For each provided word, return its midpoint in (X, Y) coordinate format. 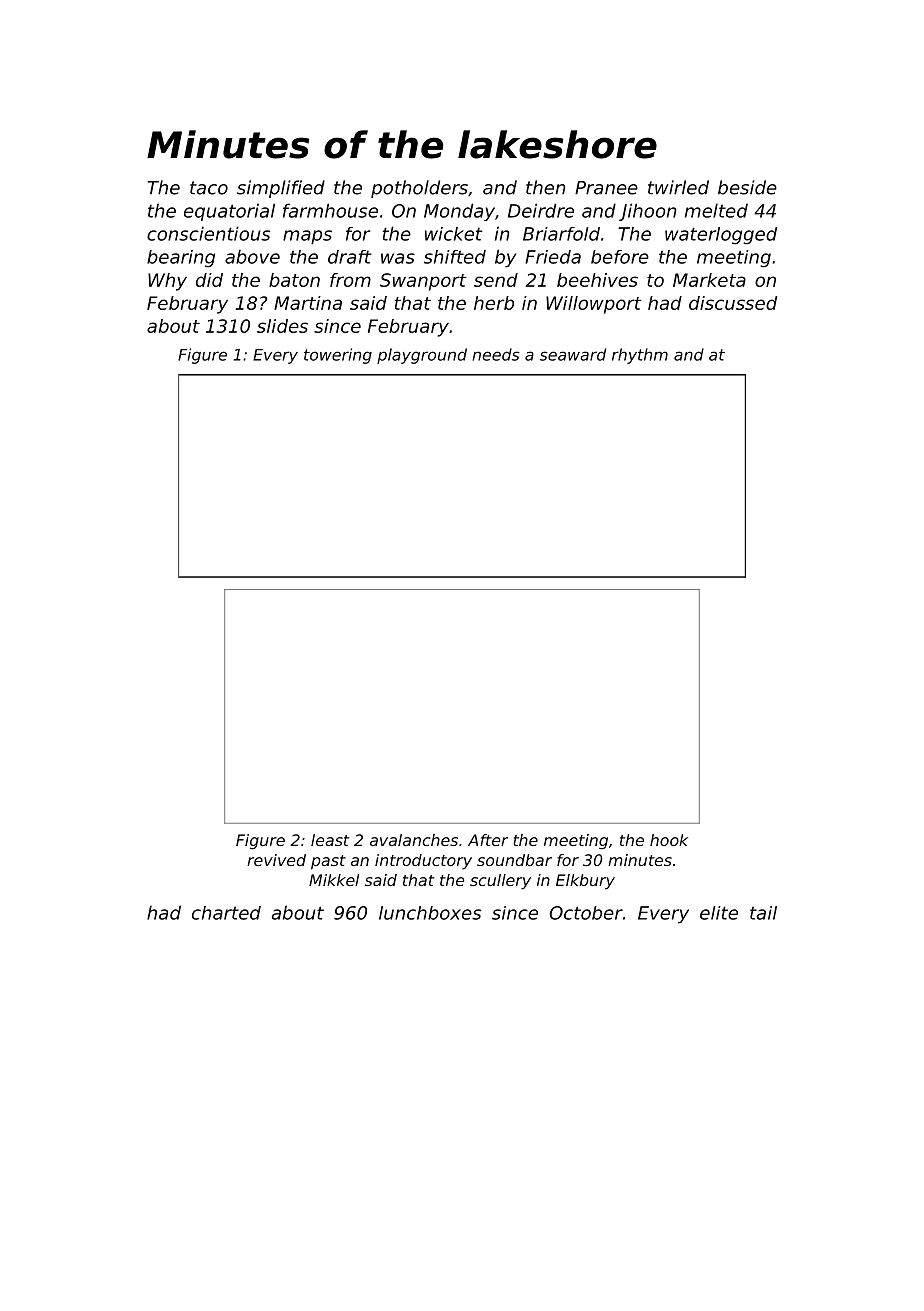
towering (338, 356)
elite (719, 913)
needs (496, 354)
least (330, 840)
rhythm (640, 356)
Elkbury (585, 882)
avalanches (414, 840)
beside (747, 187)
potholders (419, 189)
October (586, 913)
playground (422, 356)
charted (226, 913)
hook (669, 840)
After (488, 840)
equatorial (229, 212)
